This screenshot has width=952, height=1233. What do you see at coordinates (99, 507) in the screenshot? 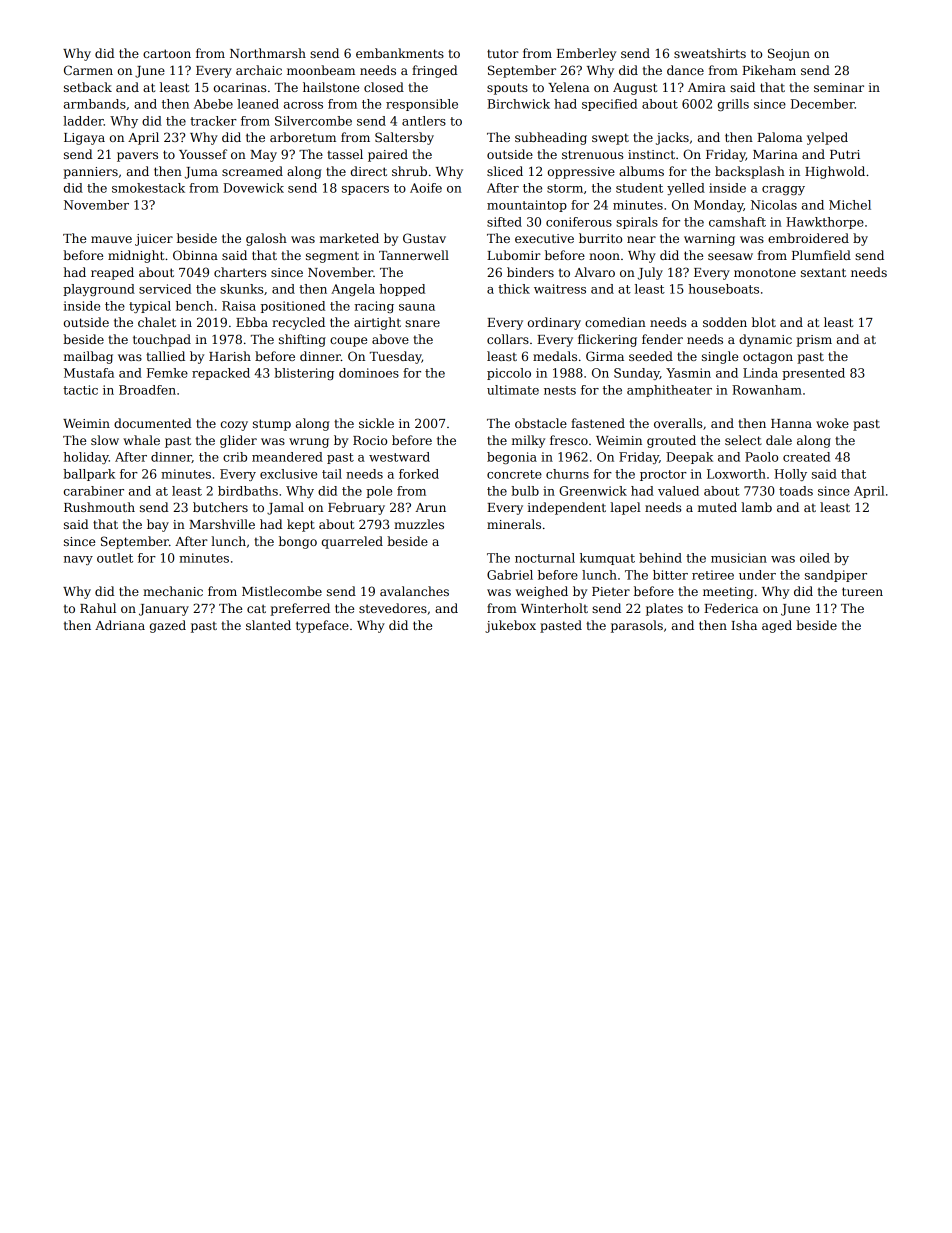
I see `Rushmouth` at bounding box center [99, 507].
